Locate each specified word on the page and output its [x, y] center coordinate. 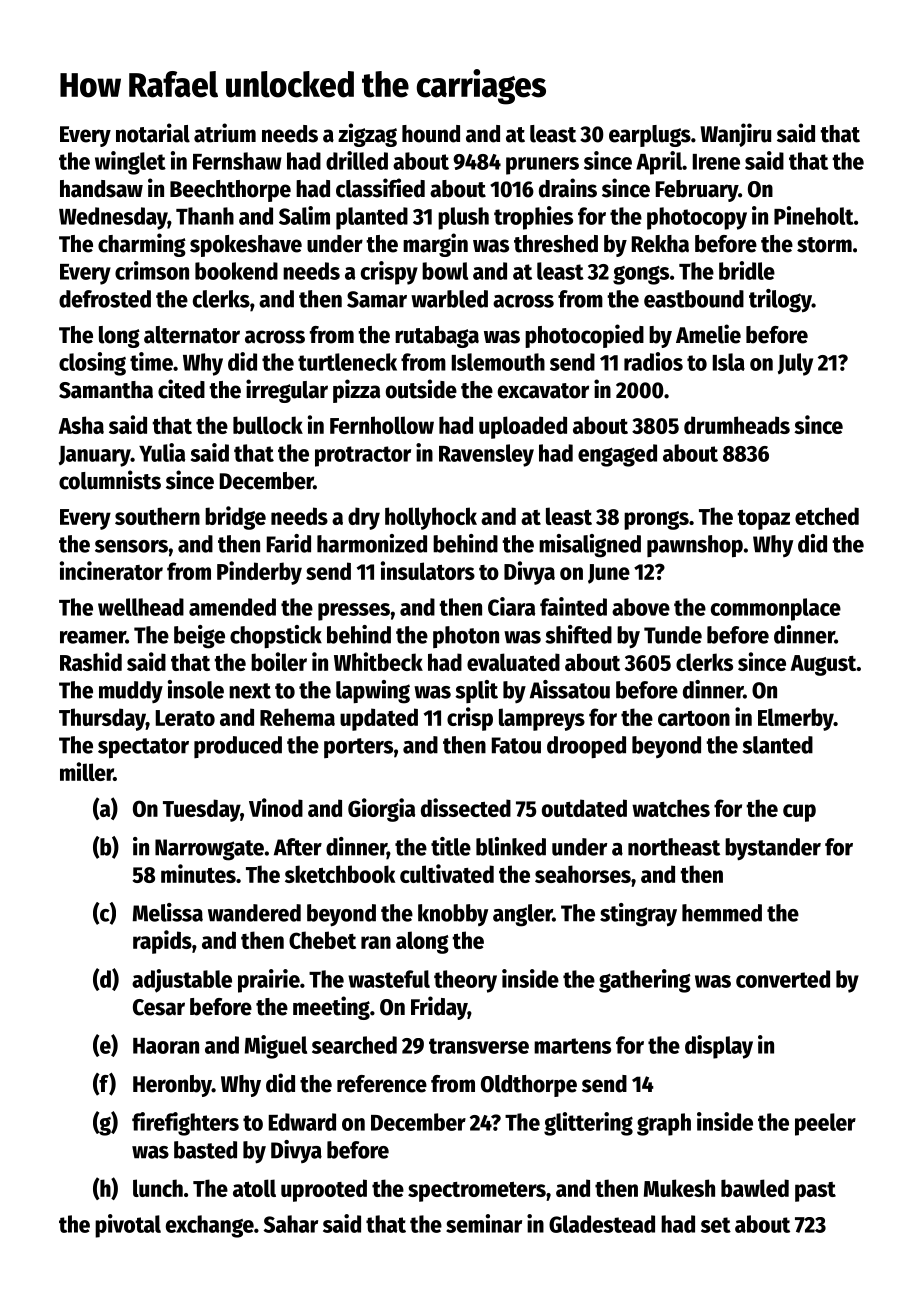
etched [827, 516]
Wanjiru [735, 135]
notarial [153, 133]
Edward [302, 1122]
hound [431, 134]
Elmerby [796, 719]
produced [238, 747]
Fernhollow [382, 425]
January [95, 456]
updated [379, 719]
